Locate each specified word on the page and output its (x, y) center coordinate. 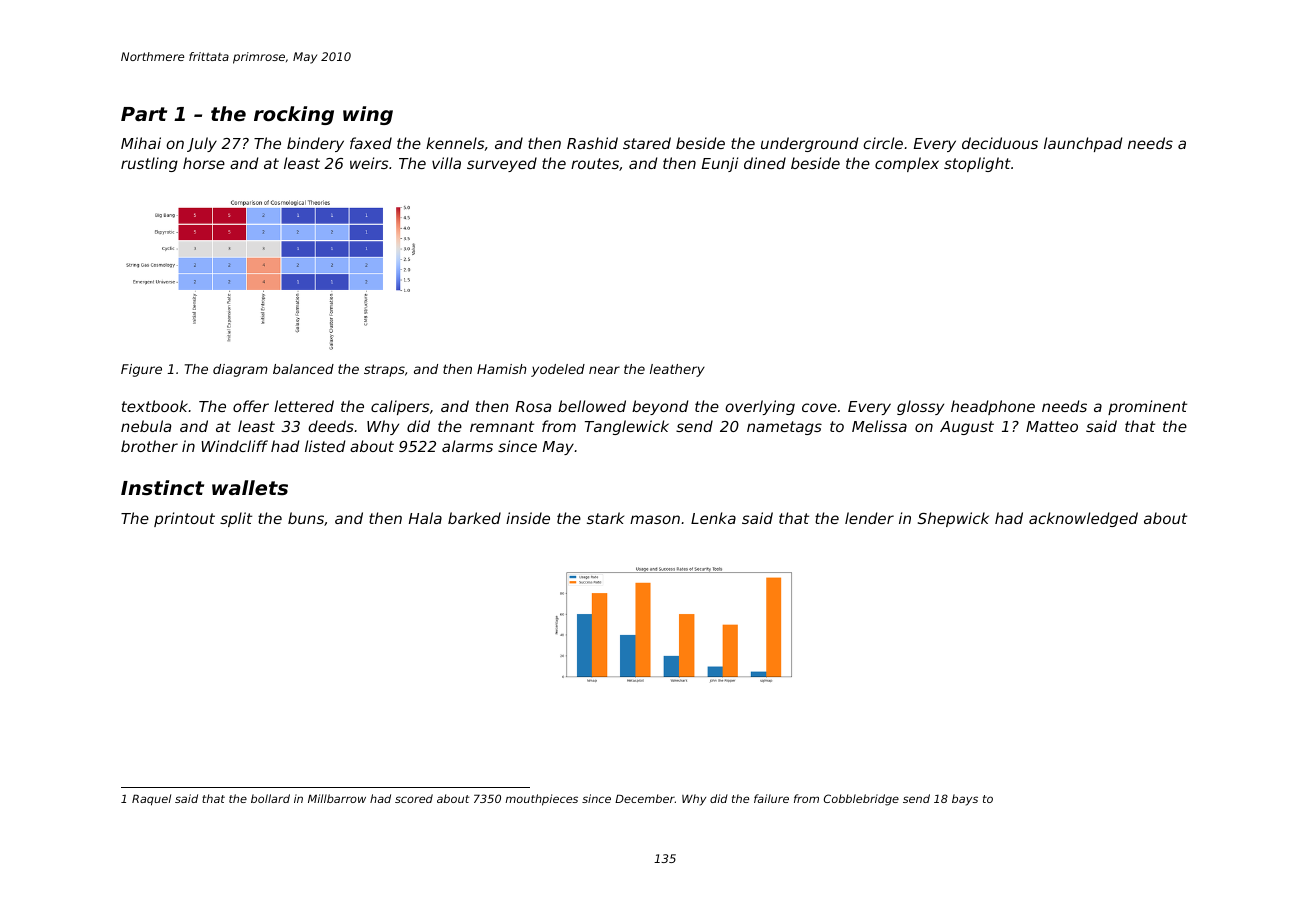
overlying (760, 407)
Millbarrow (337, 798)
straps (384, 370)
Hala (425, 518)
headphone (993, 407)
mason (655, 519)
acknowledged (1083, 519)
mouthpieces (542, 800)
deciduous (1000, 143)
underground (809, 144)
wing (368, 115)
